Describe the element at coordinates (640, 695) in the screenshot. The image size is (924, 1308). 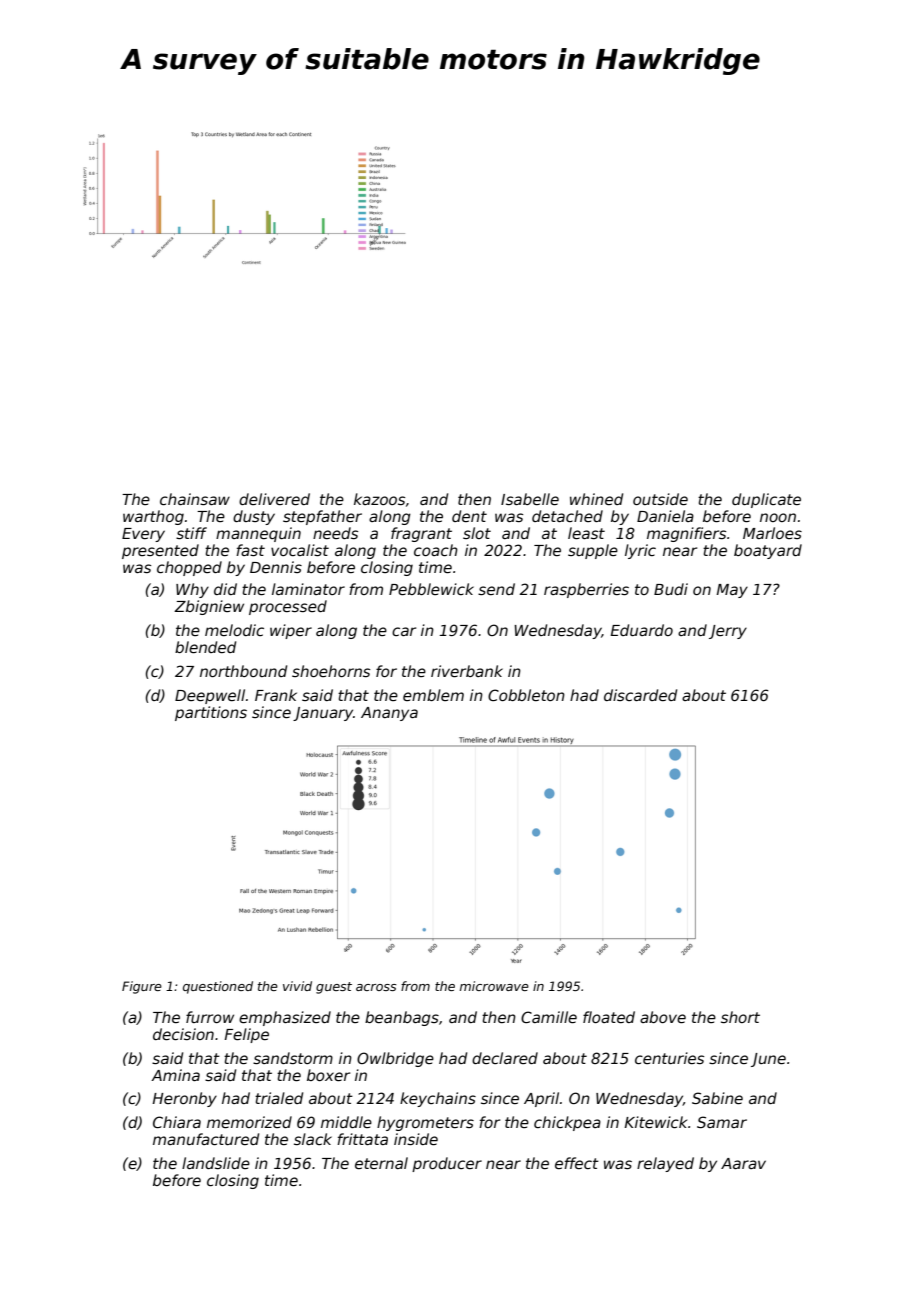
I see `discarded` at that location.
